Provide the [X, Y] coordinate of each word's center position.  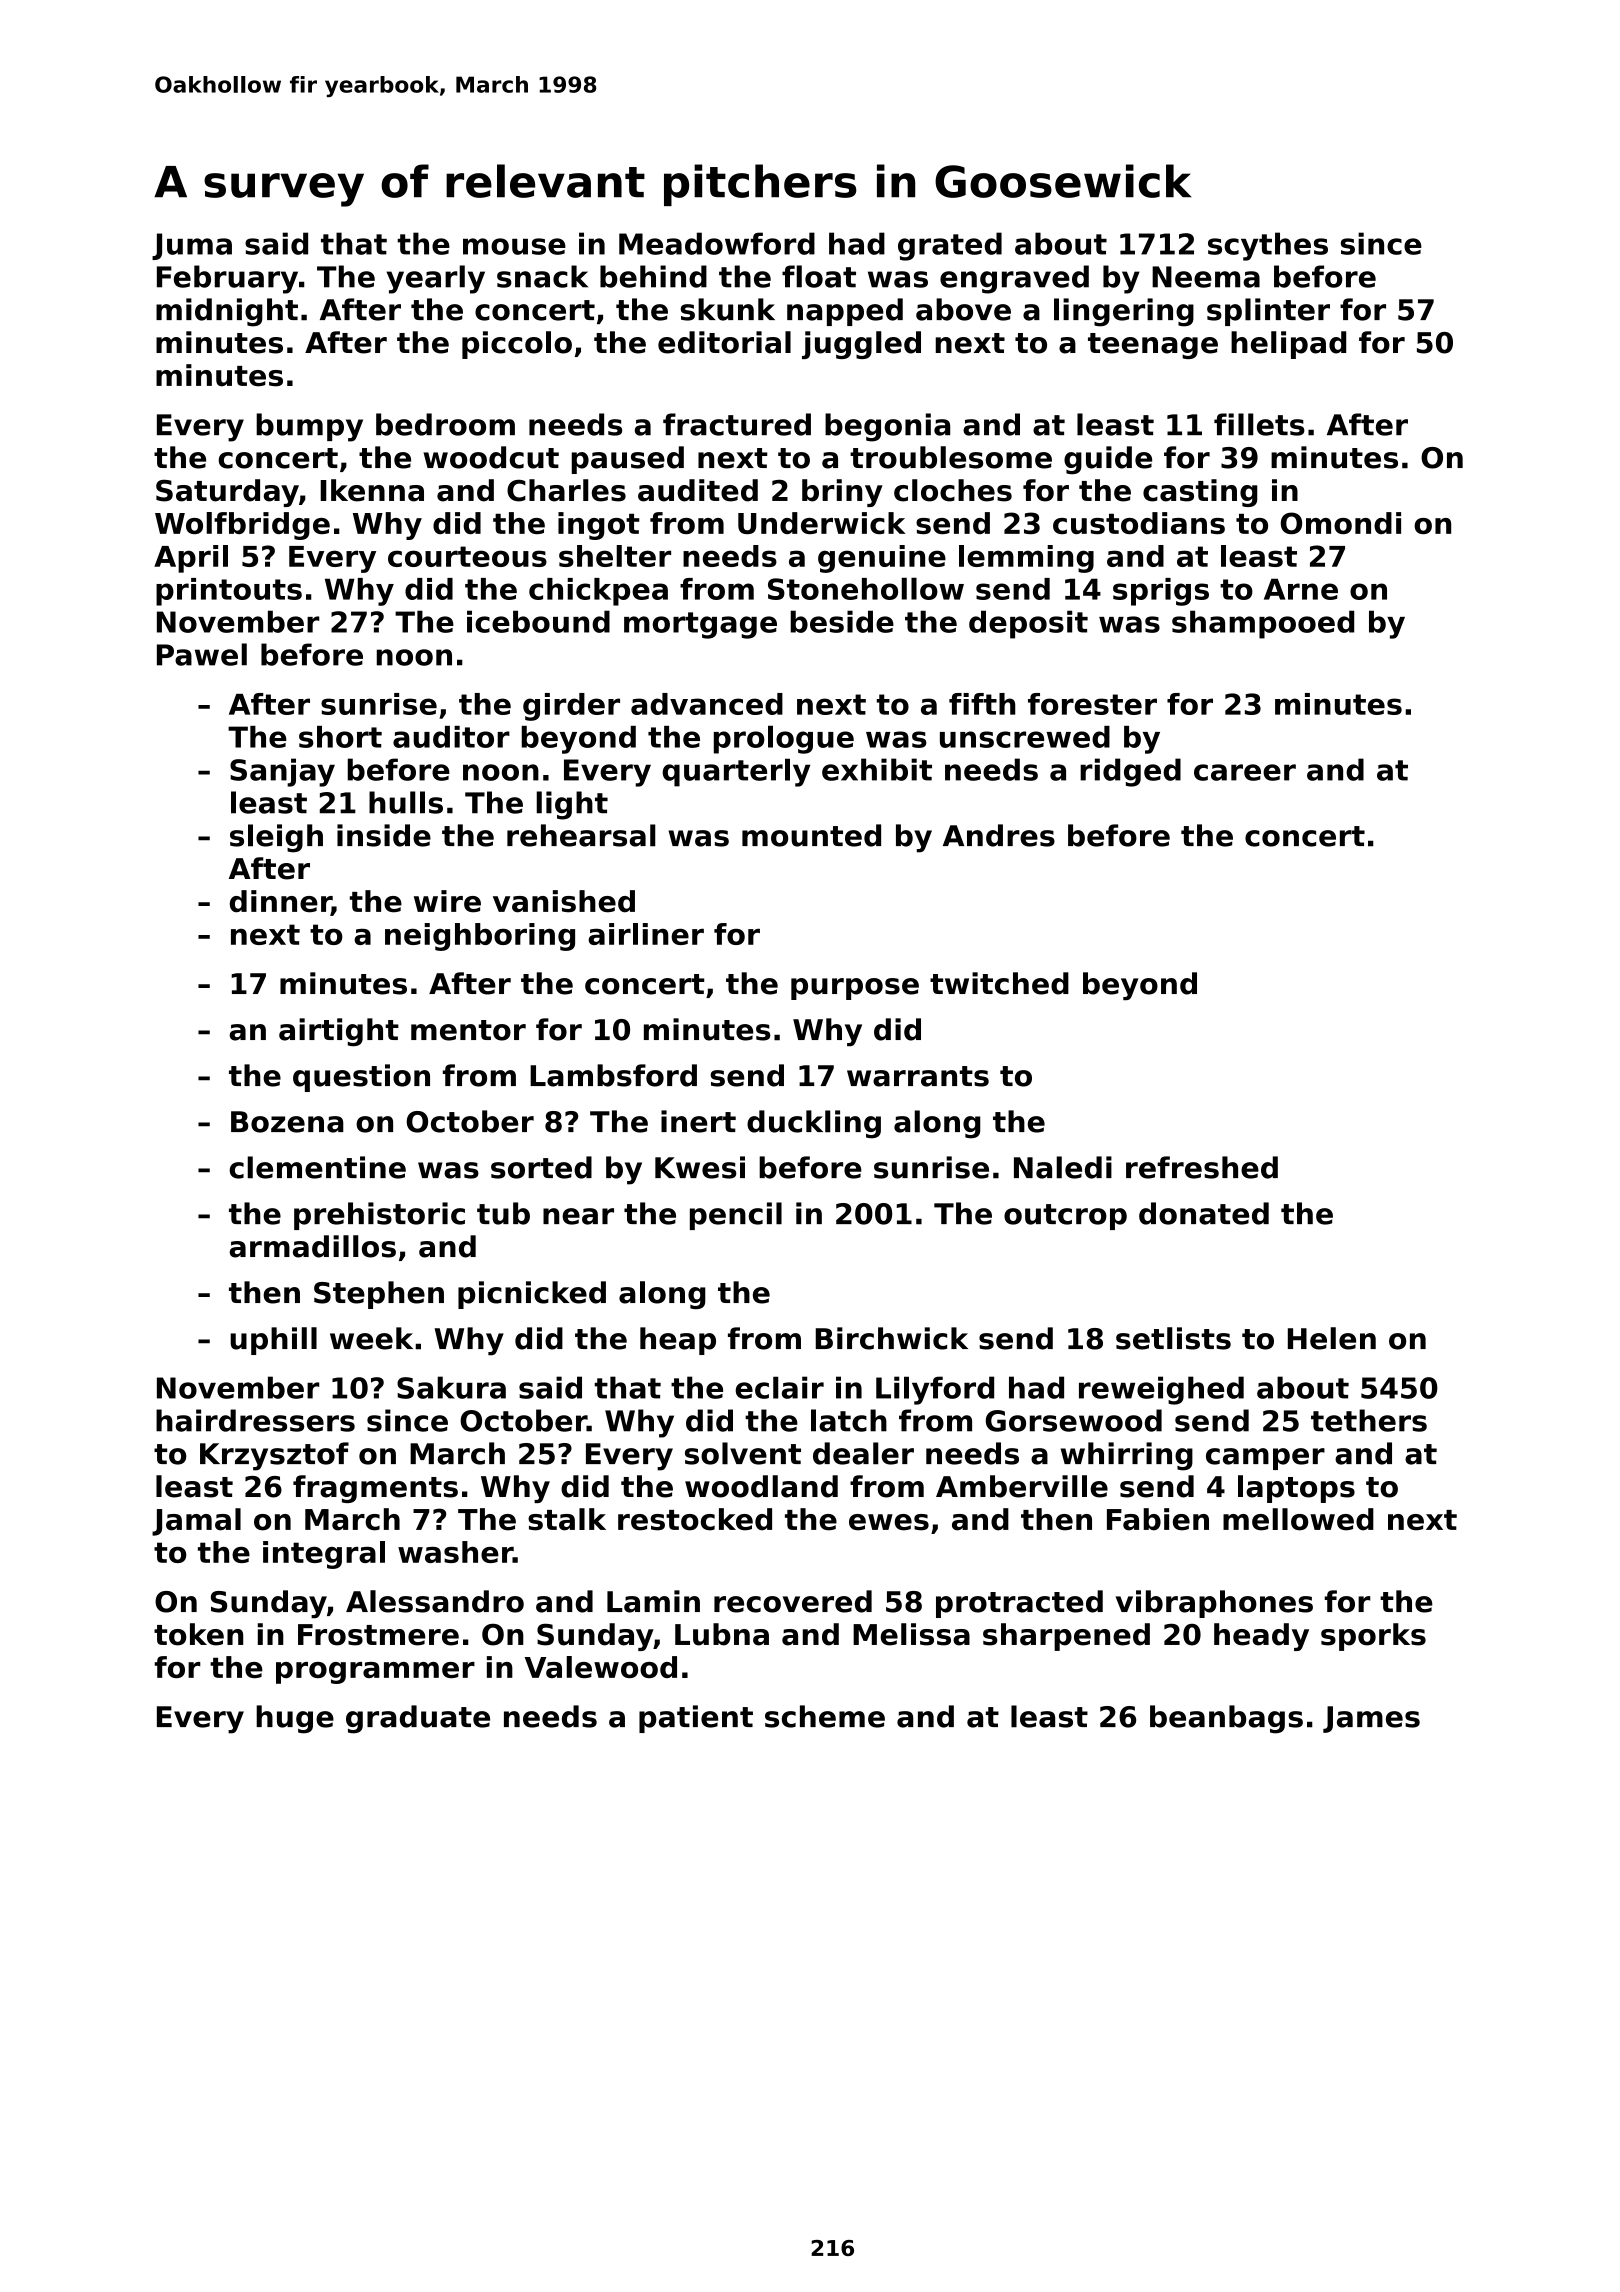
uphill [273, 1341]
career [1245, 772]
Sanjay [282, 772]
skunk [728, 309]
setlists [1173, 1338]
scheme [825, 1716]
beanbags [1226, 1719]
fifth [982, 704]
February [227, 279]
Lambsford [613, 1075]
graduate [418, 1719]
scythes [1268, 246]
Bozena [287, 1122]
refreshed [1202, 1167]
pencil [736, 1216]
